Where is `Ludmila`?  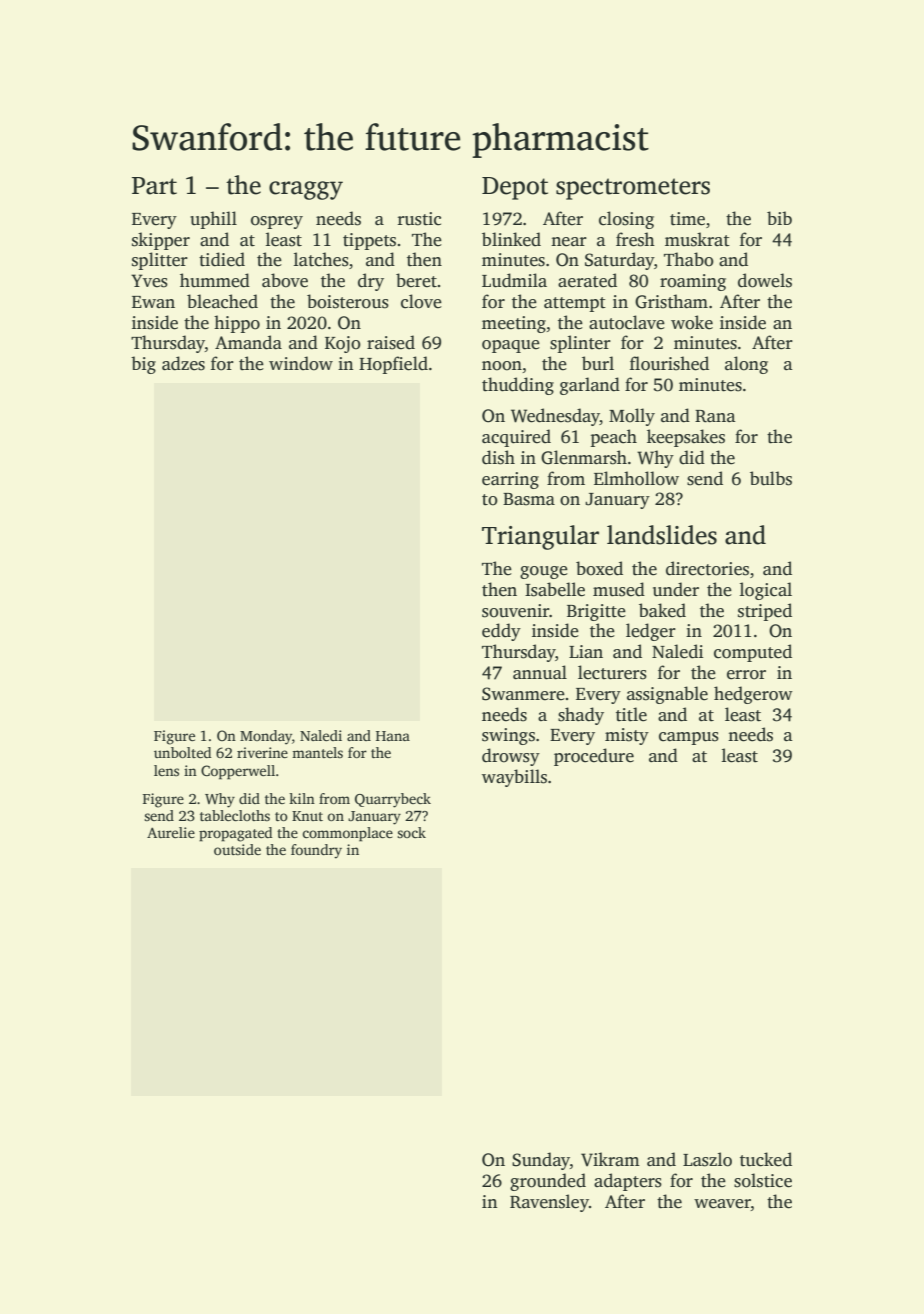
Ludmila is located at coordinates (514, 280).
